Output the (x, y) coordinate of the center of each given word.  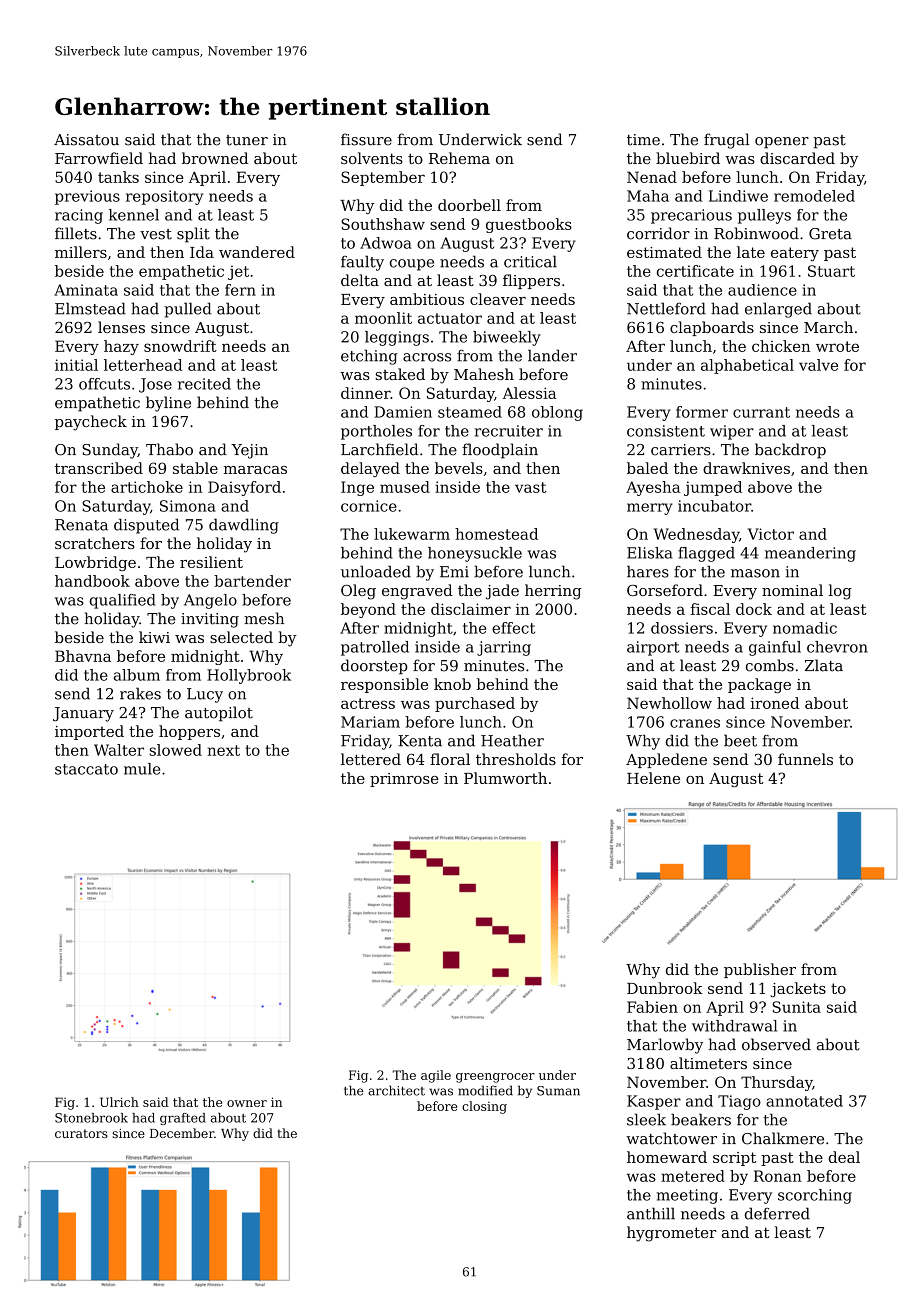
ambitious (427, 299)
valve (818, 365)
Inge (357, 488)
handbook (92, 581)
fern (240, 290)
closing (484, 1107)
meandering (810, 554)
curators (81, 1133)
